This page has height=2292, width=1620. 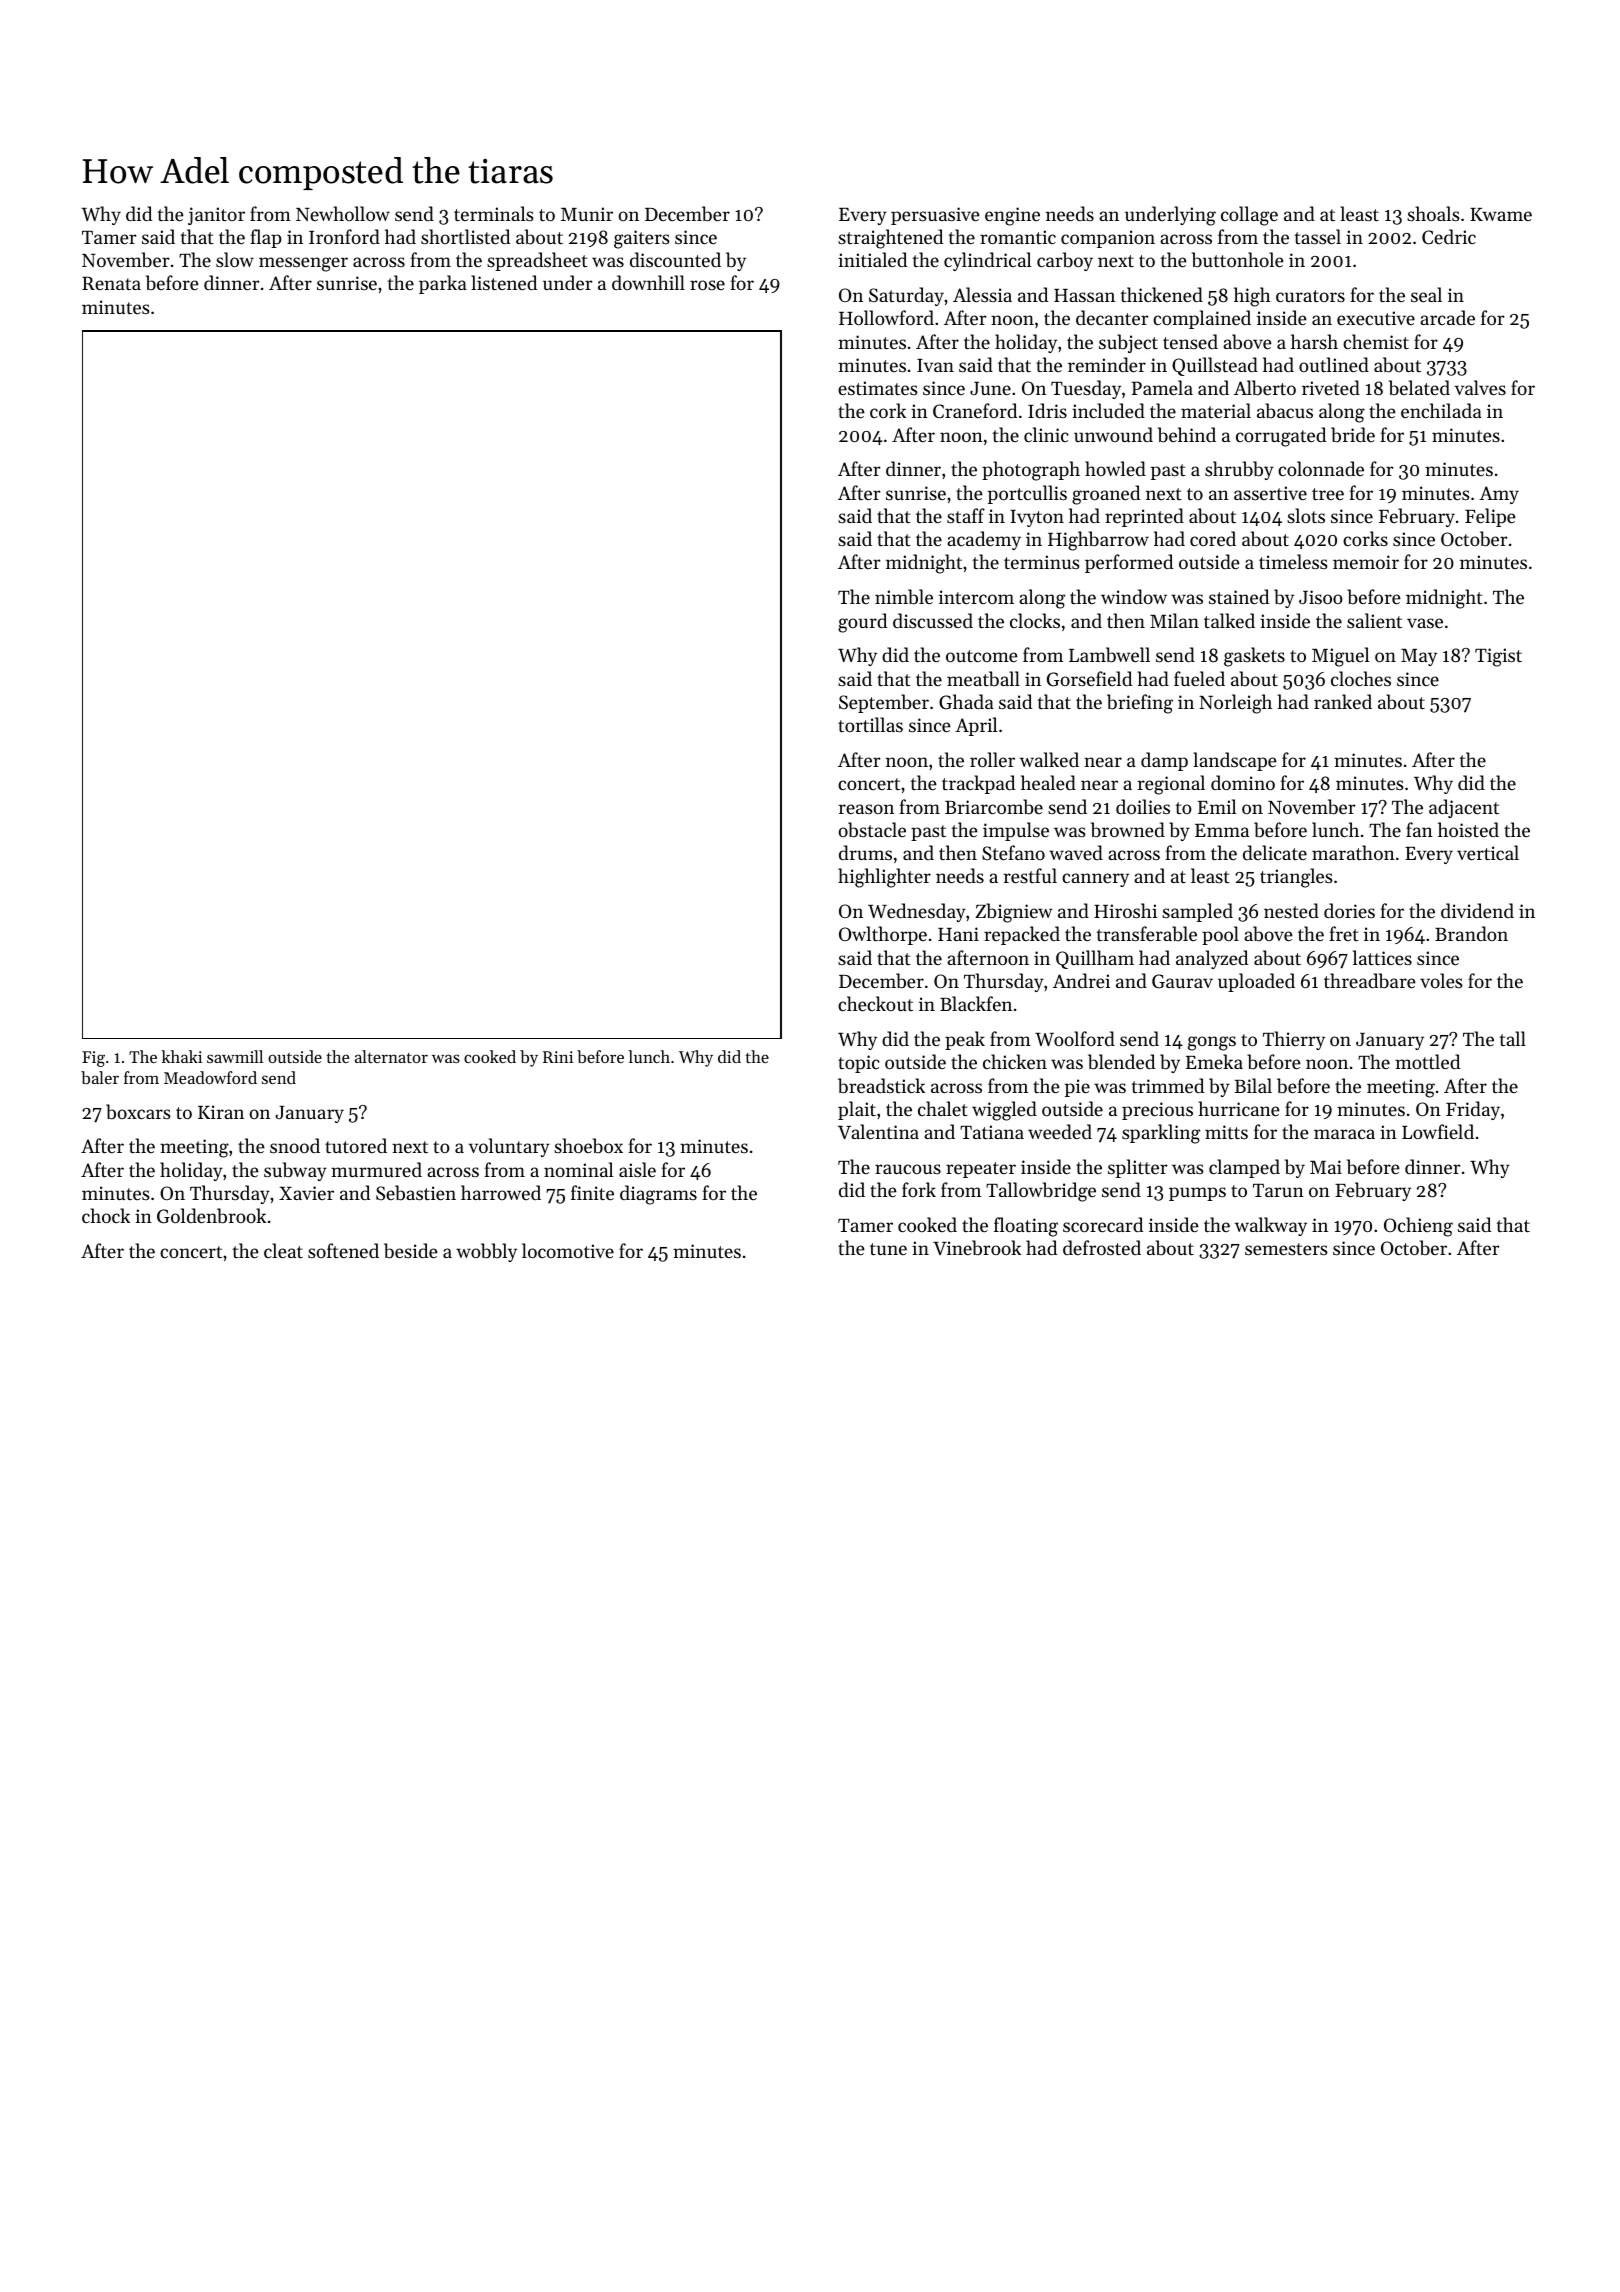 What do you see at coordinates (904, 597) in the page?
I see `nimble` at bounding box center [904, 597].
